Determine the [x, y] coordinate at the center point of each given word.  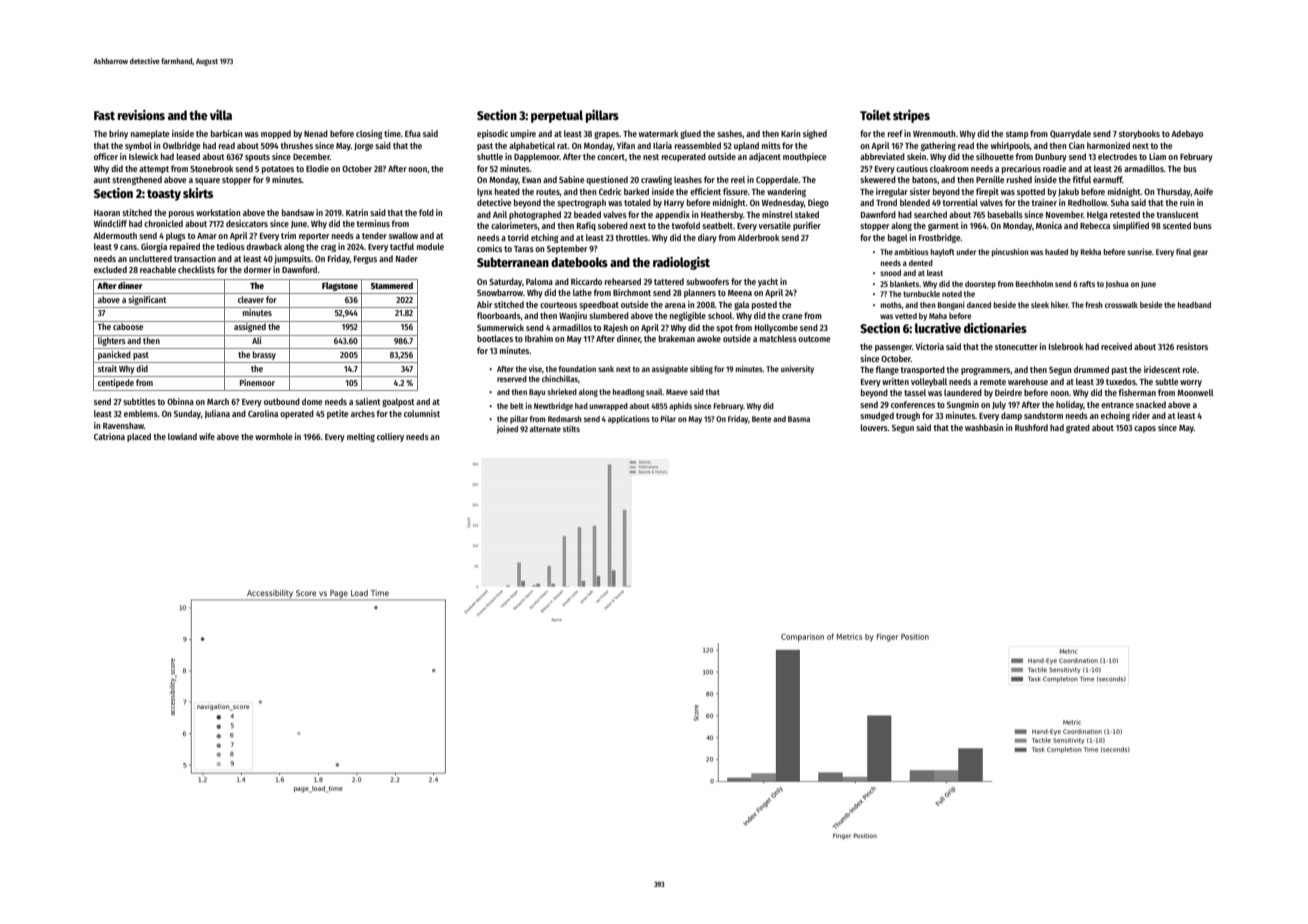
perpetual [557, 116]
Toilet [875, 115]
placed [139, 437]
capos [1145, 429]
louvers [874, 427]
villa [221, 115]
